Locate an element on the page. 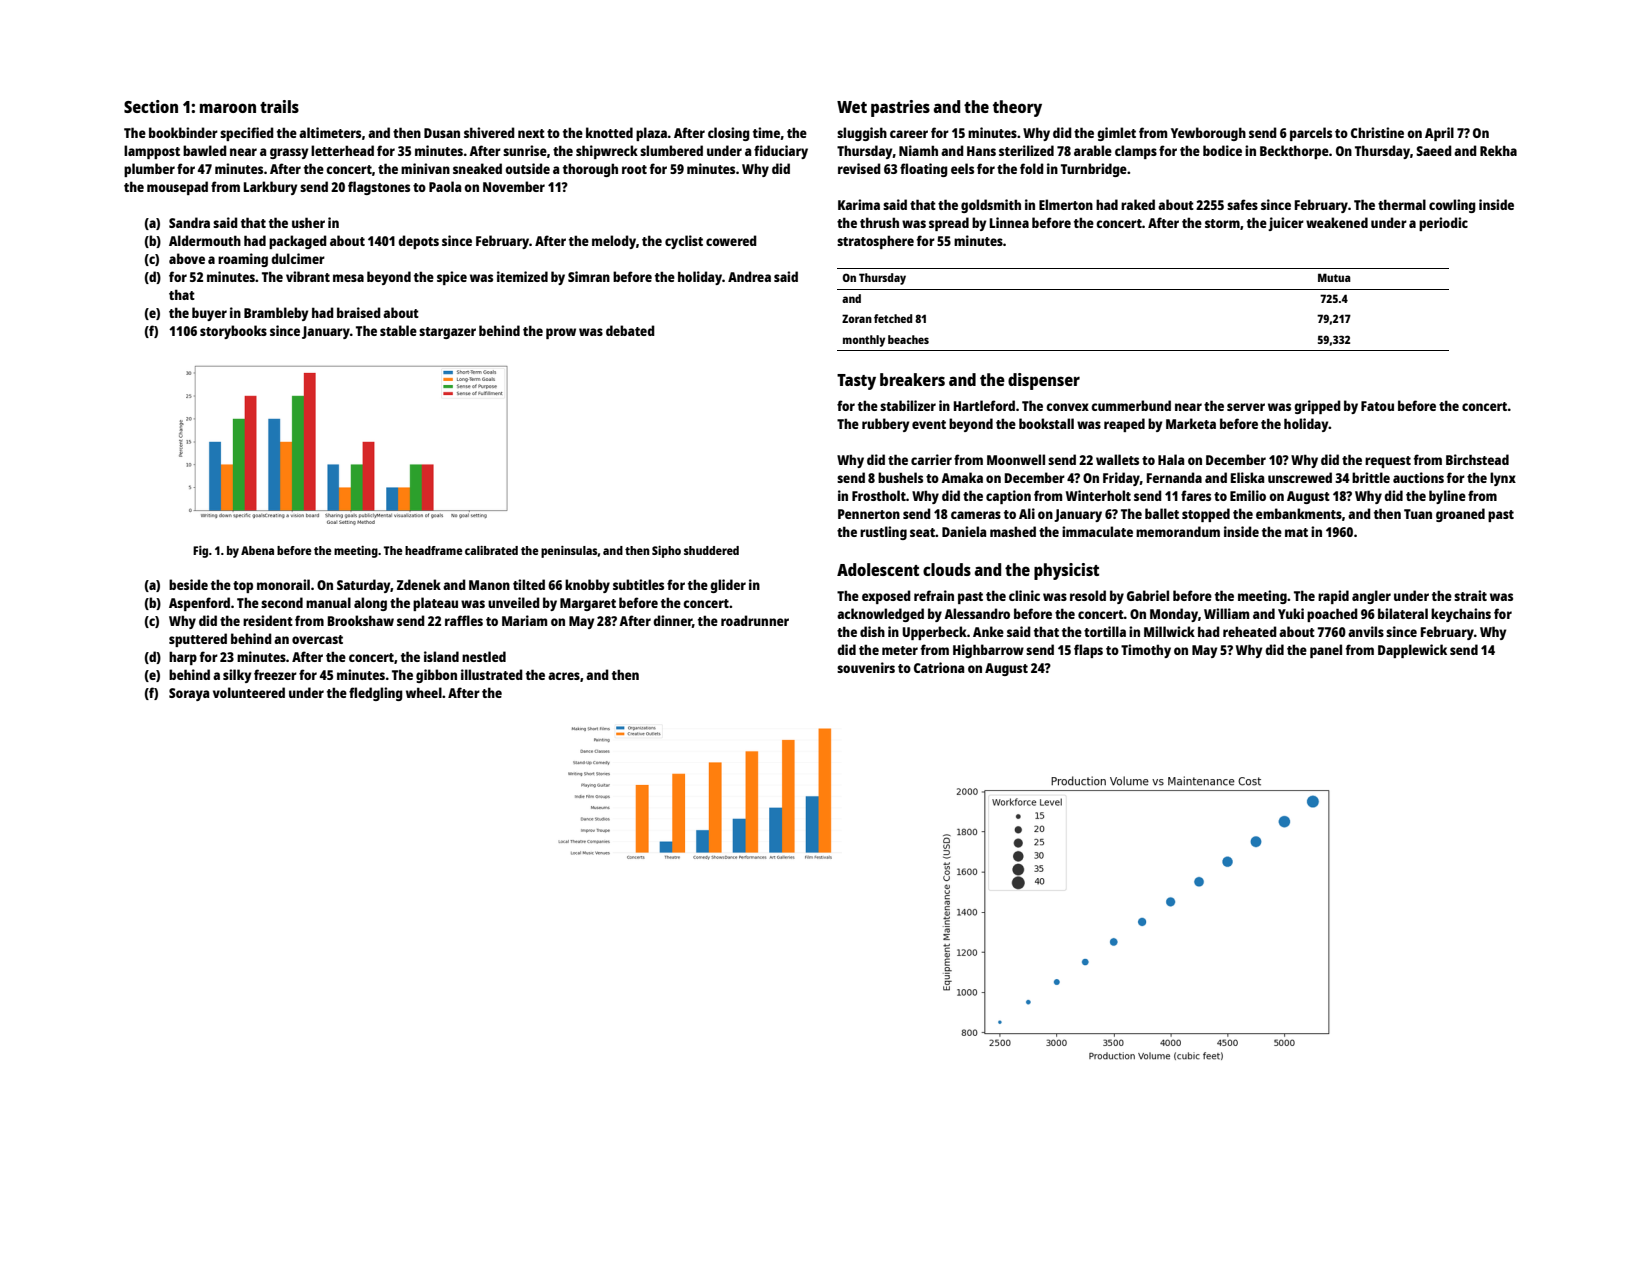 The height and width of the page is (1272, 1646). storybooks is located at coordinates (233, 332).
